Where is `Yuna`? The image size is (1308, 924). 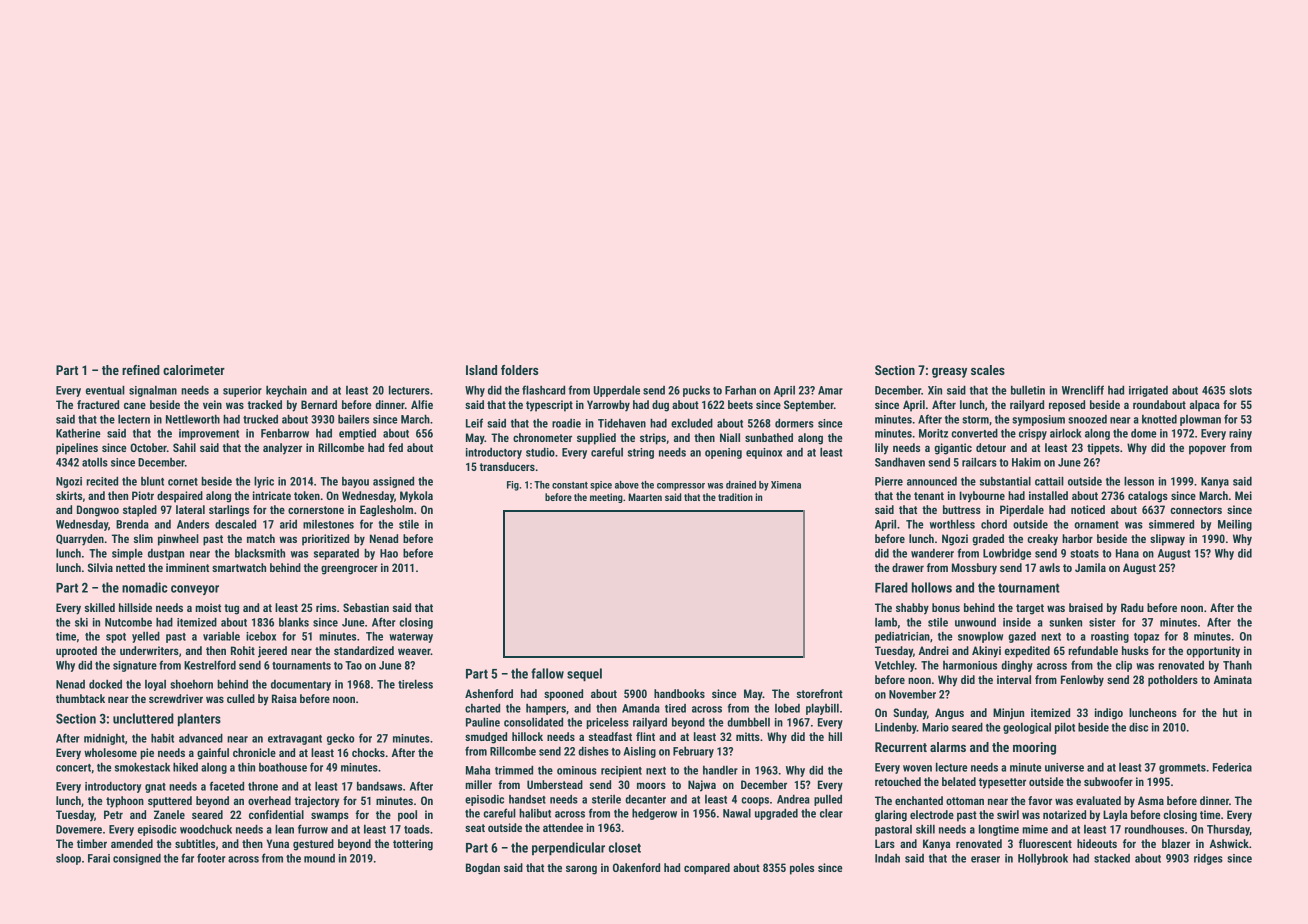 Yuna is located at coordinates (278, 843).
